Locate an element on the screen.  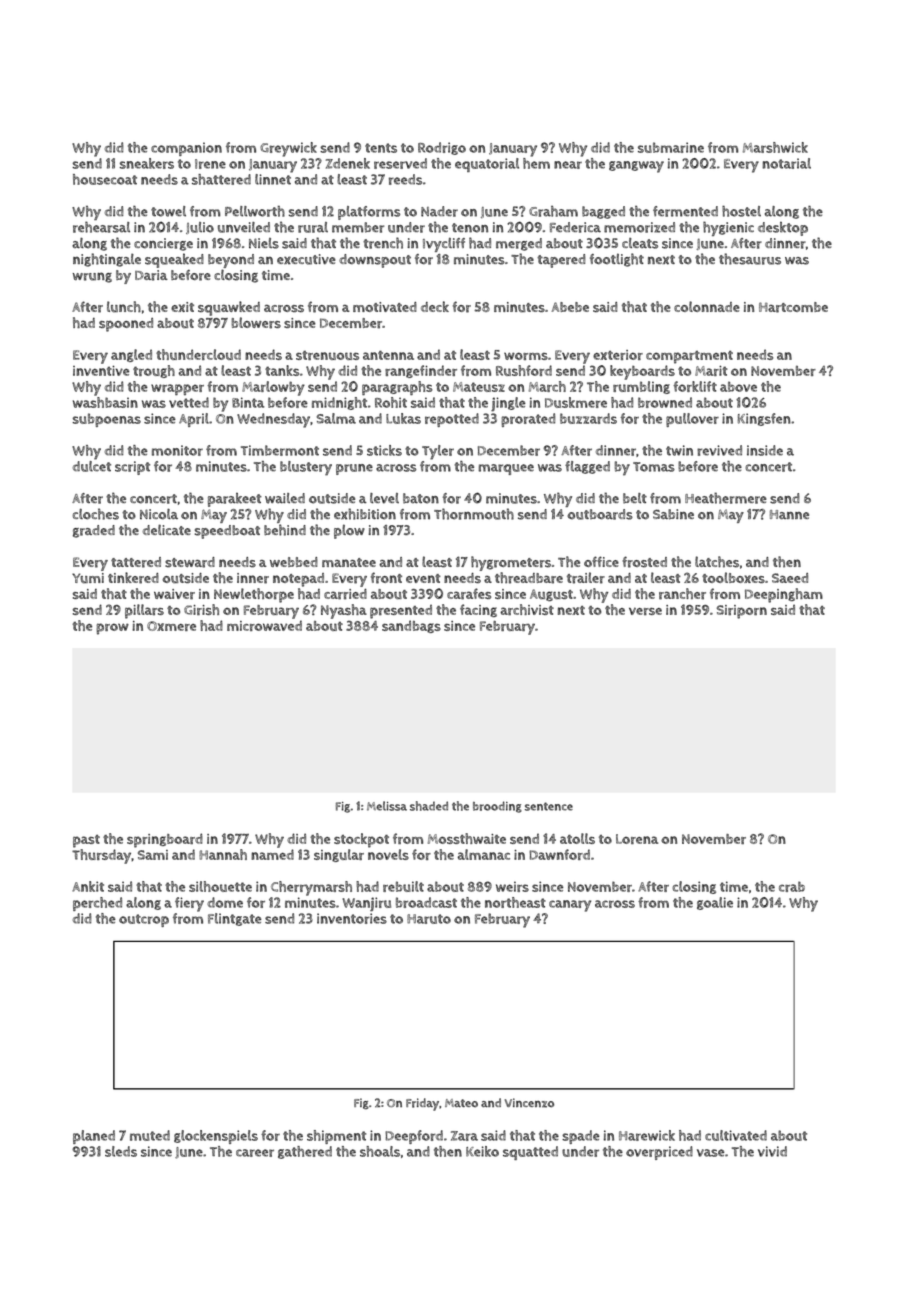
squatted is located at coordinates (530, 1153).
